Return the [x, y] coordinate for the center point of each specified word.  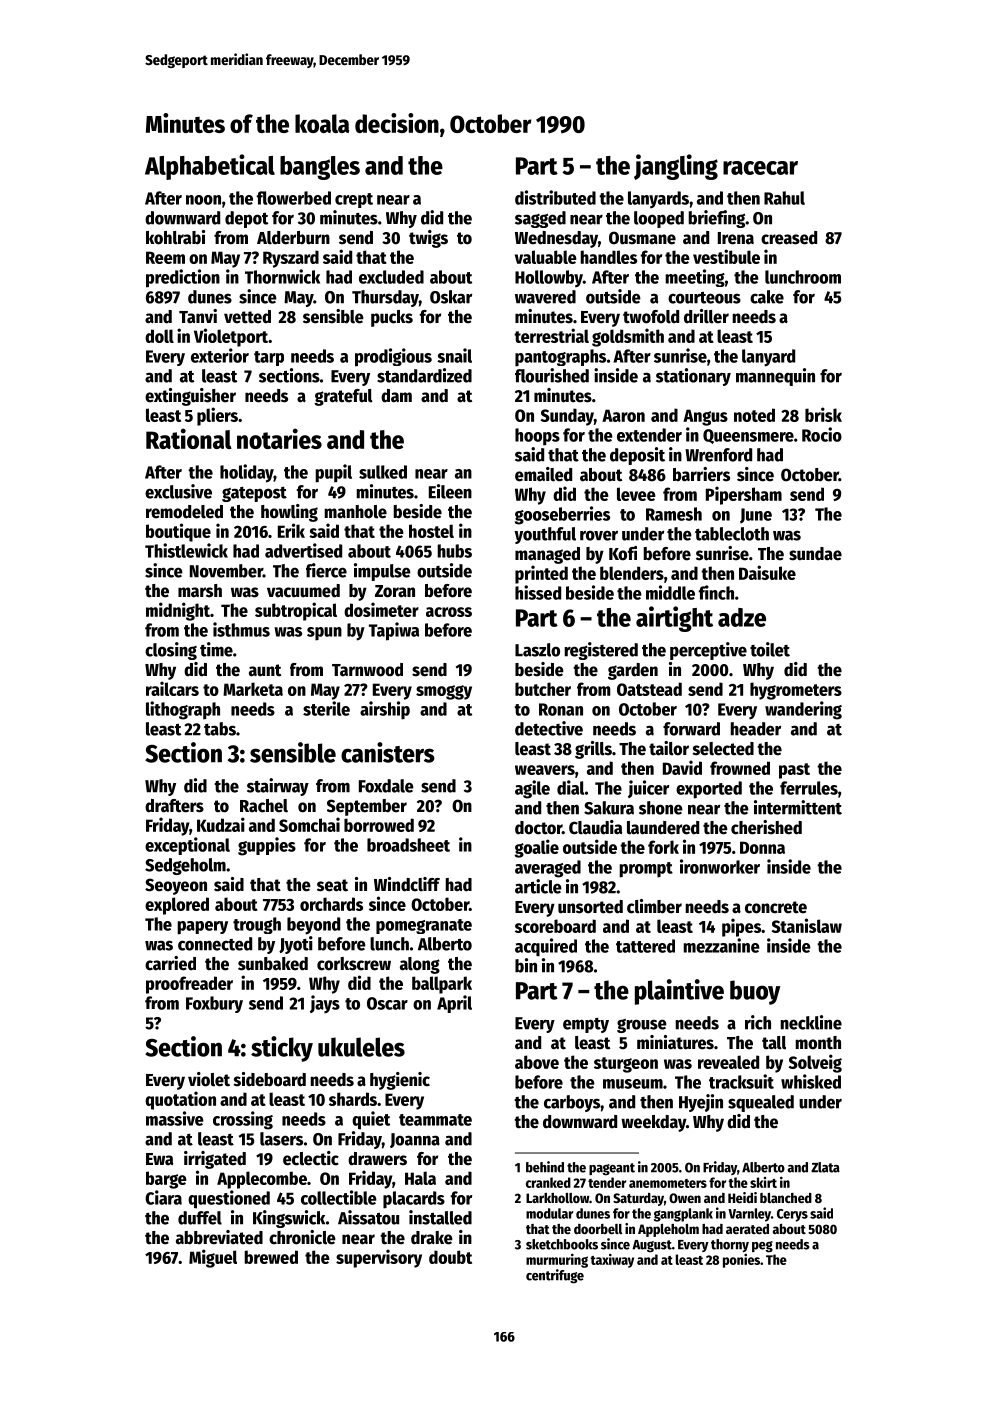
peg [762, 1247]
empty [586, 1025]
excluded [391, 277]
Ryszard [291, 259]
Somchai [309, 824]
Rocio [822, 434]
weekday [653, 1123]
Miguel [213, 1258]
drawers [377, 1159]
